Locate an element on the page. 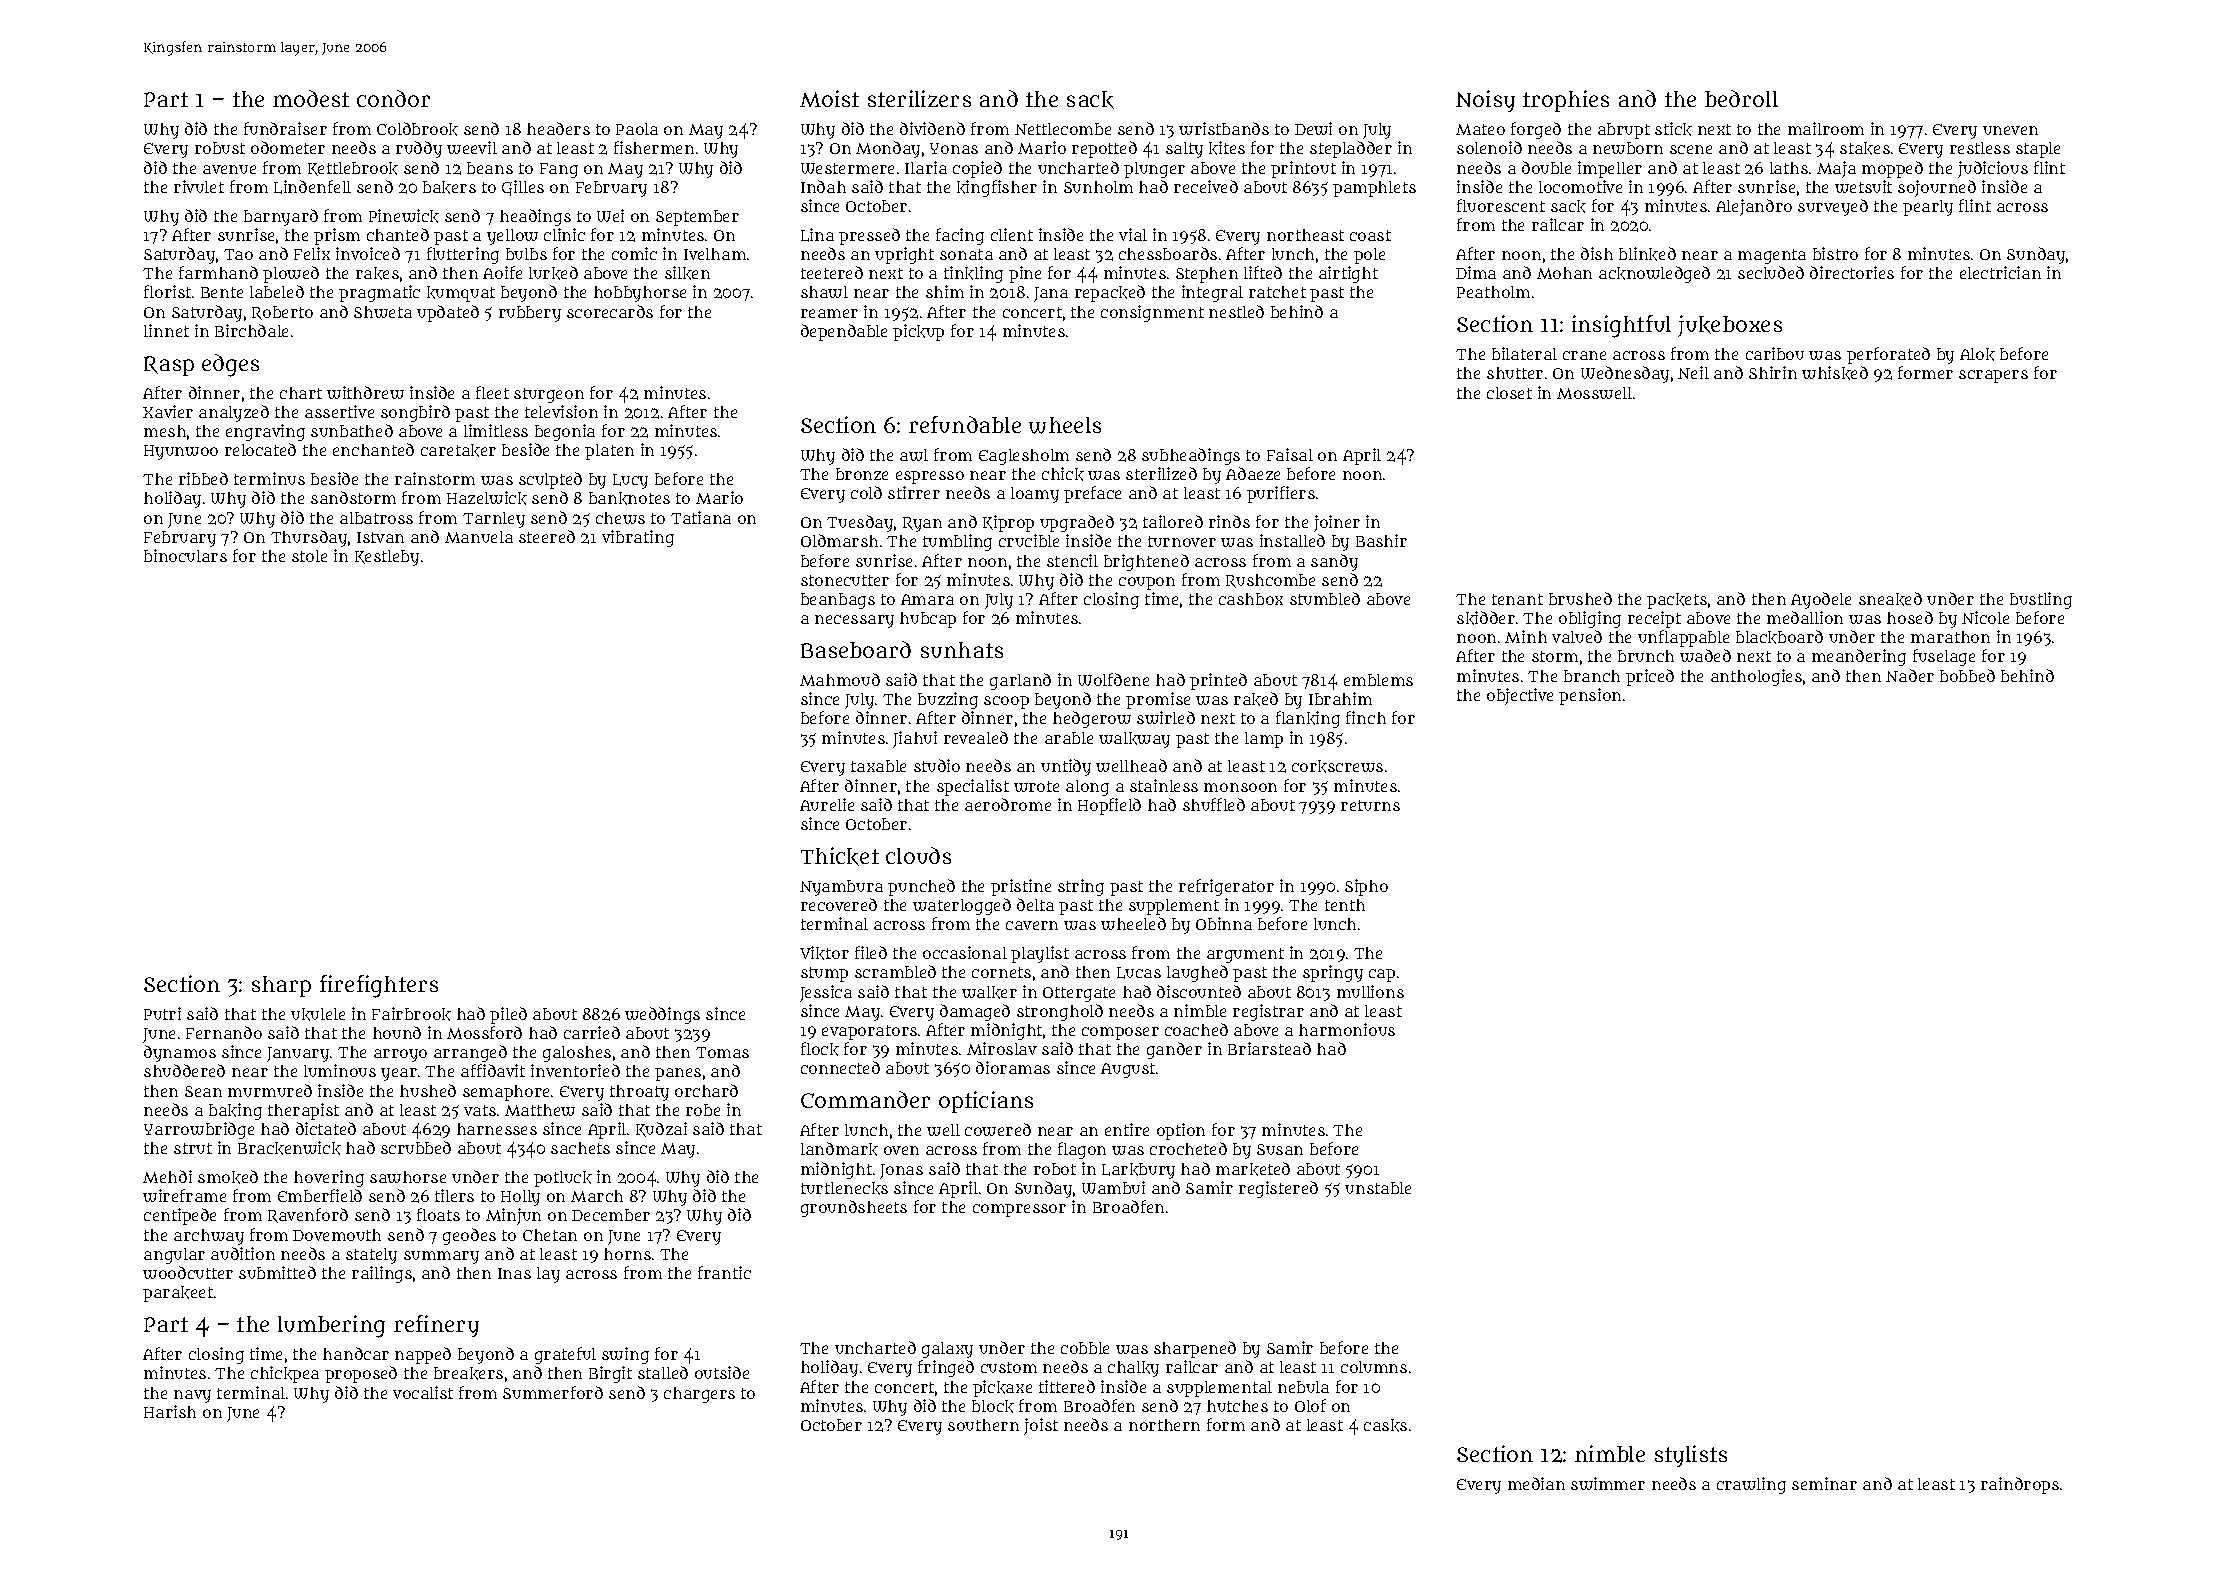  uneven is located at coordinates (2010, 130).
